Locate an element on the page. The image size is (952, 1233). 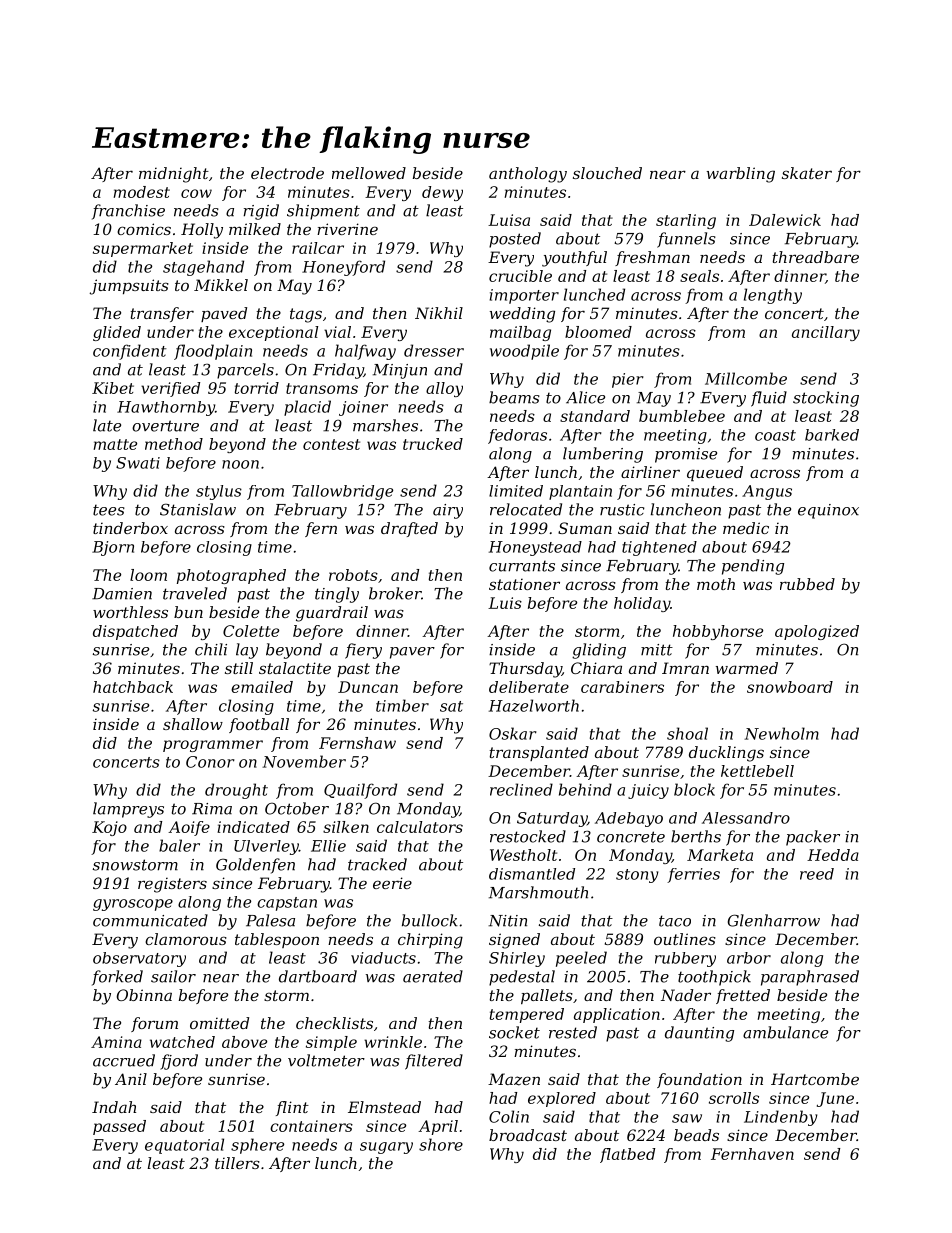
tightened is located at coordinates (659, 548).
